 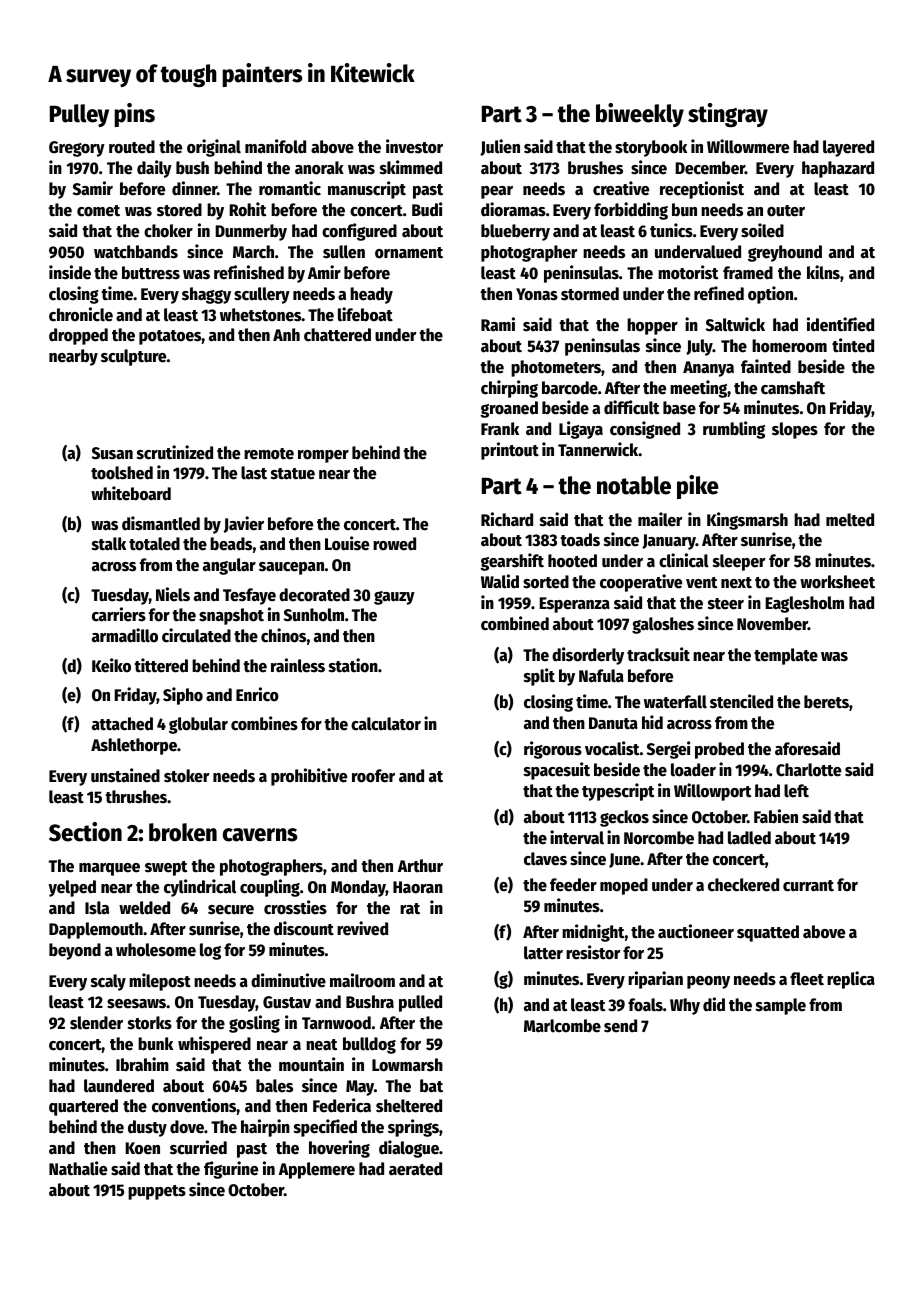 I want to click on berets, so click(x=826, y=702).
